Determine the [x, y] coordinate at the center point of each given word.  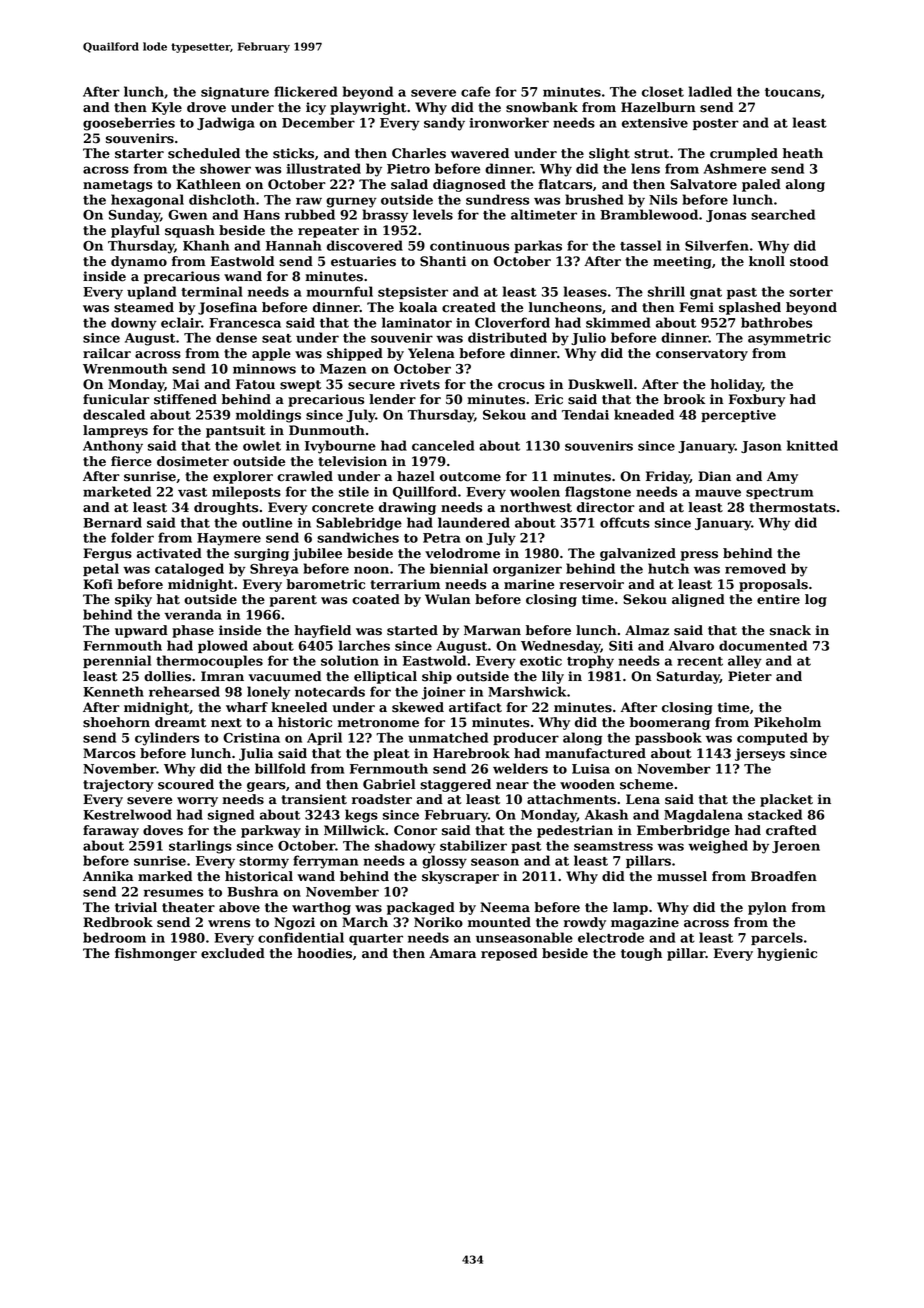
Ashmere [735, 168]
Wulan [448, 599]
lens [645, 168]
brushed [594, 199]
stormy [264, 863]
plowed [223, 646]
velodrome [462, 553]
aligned [698, 600]
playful [135, 231]
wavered [480, 153]
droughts [226, 508]
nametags [117, 186]
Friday [668, 477]
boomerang [670, 723]
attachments [571, 799]
